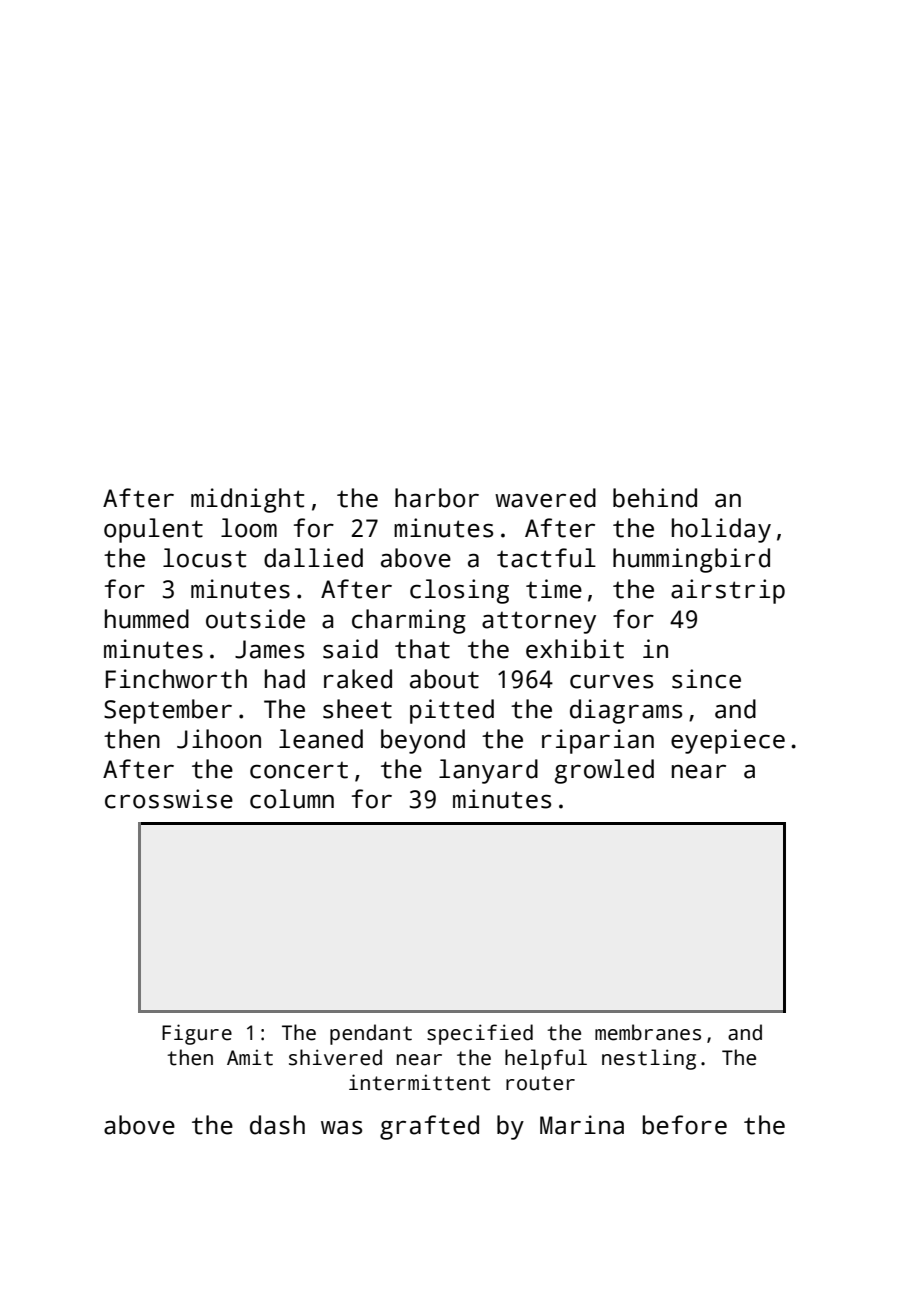 Image resolution: width=924 pixels, height=1311 pixels. I want to click on Figure, so click(197, 1034).
